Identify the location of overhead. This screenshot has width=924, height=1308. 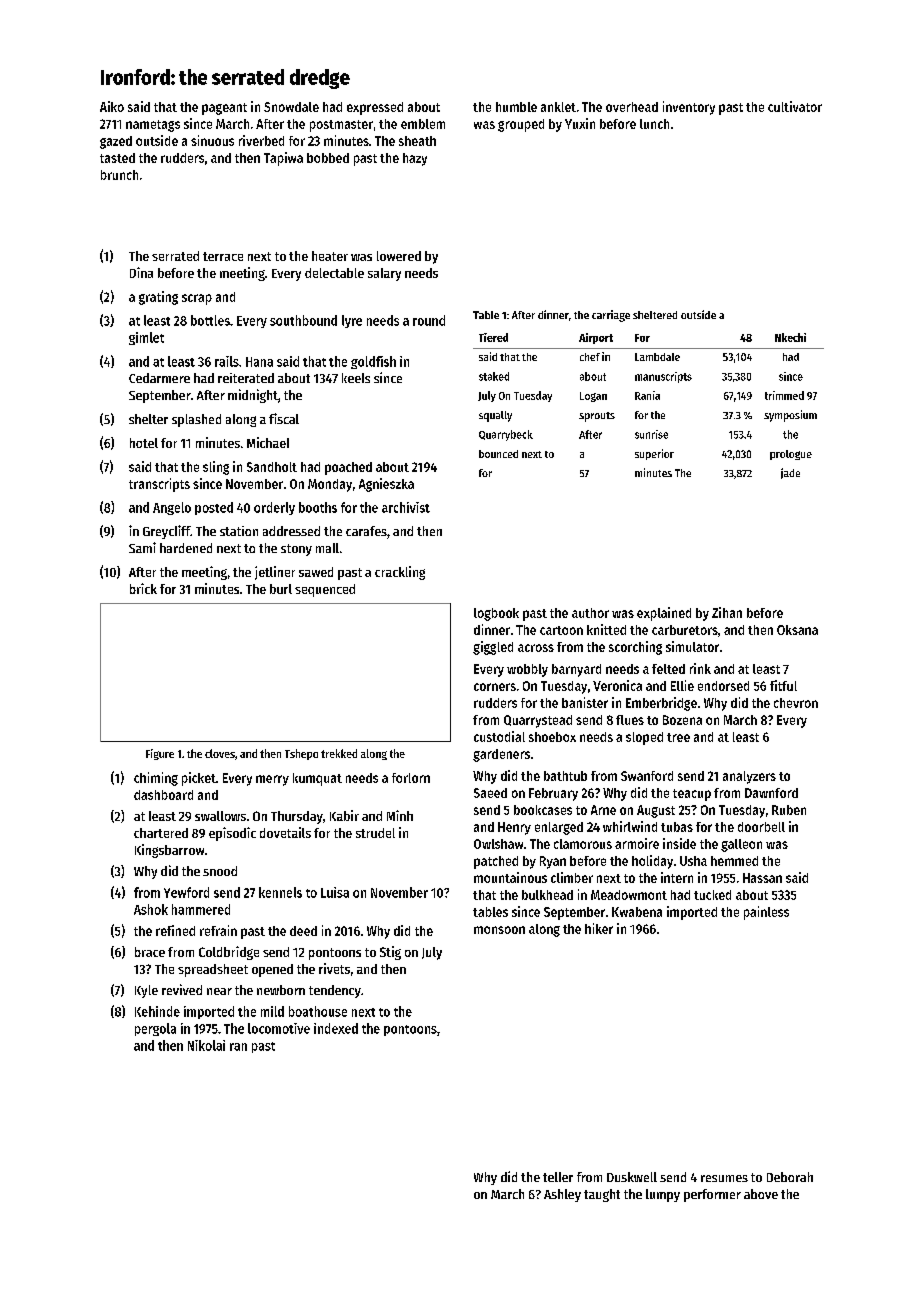
(632, 107).
